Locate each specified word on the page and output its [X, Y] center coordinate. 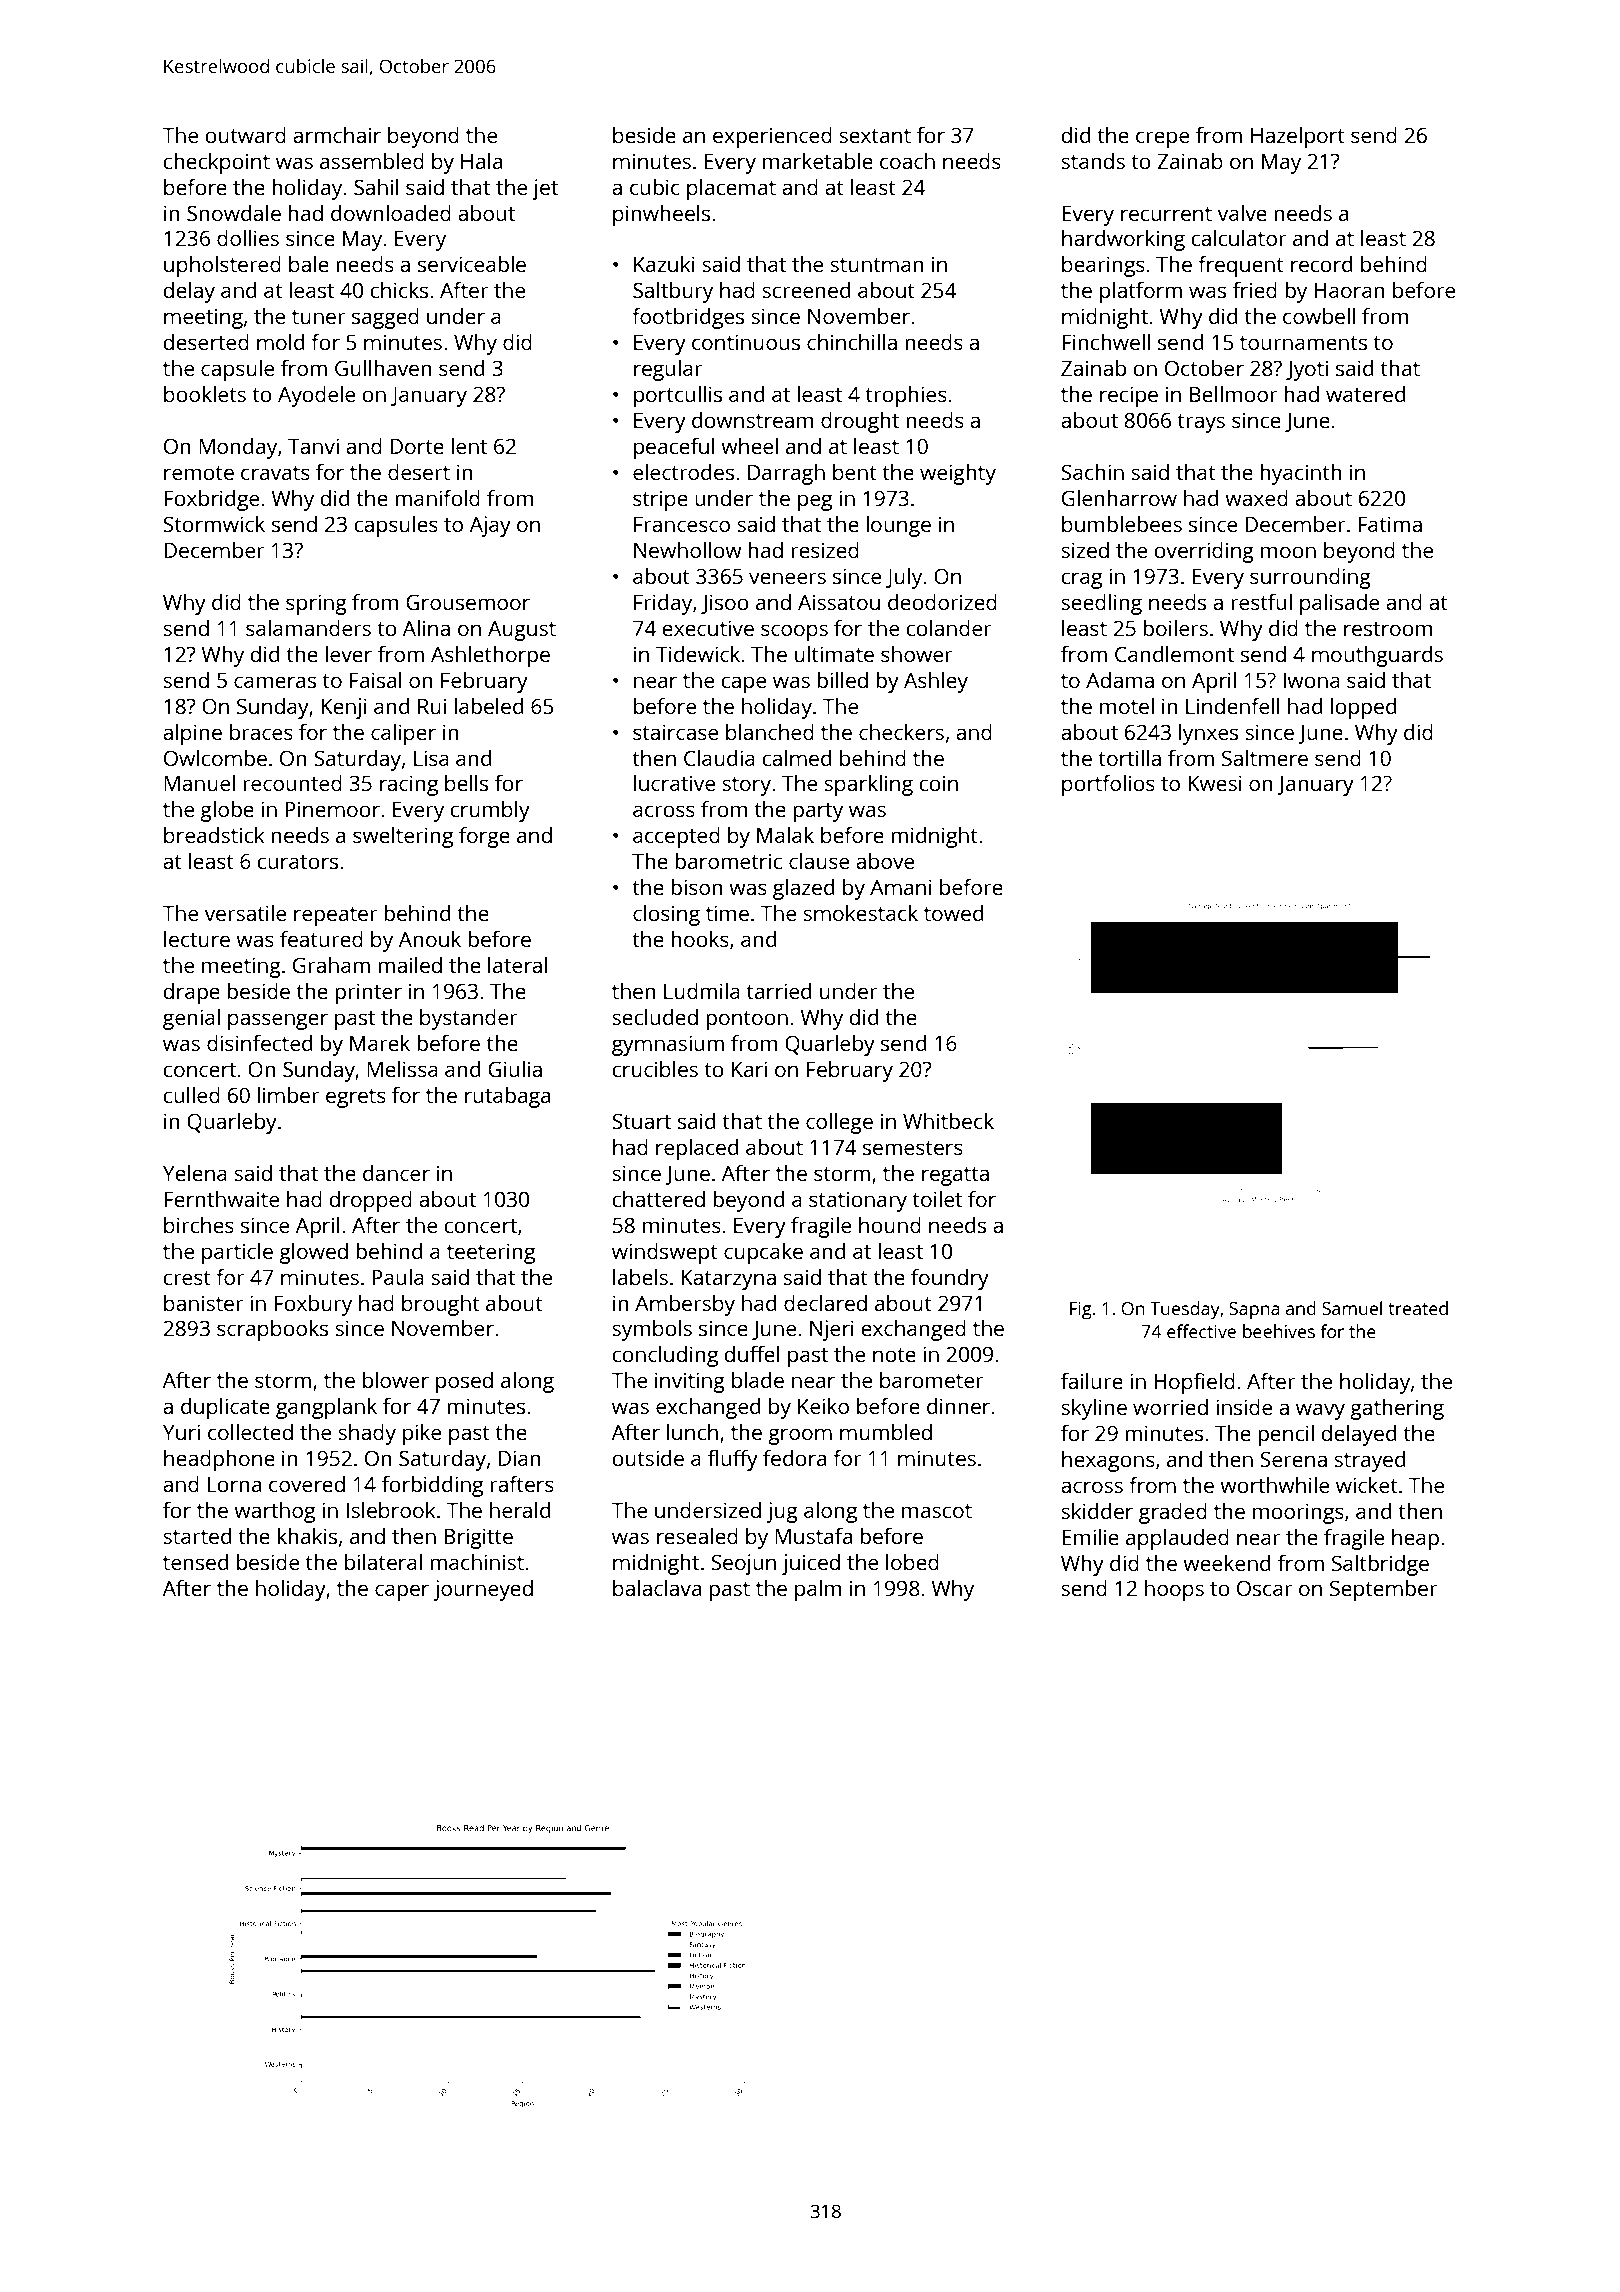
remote [199, 473]
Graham [331, 965]
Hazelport [1298, 137]
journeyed [483, 1590]
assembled [372, 161]
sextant [875, 136]
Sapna [1254, 1310]
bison [697, 887]
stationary [858, 1201]
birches [199, 1225]
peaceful [674, 448]
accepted [676, 837]
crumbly [490, 811]
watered [1365, 394]
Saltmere [1265, 758]
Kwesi [1215, 783]
